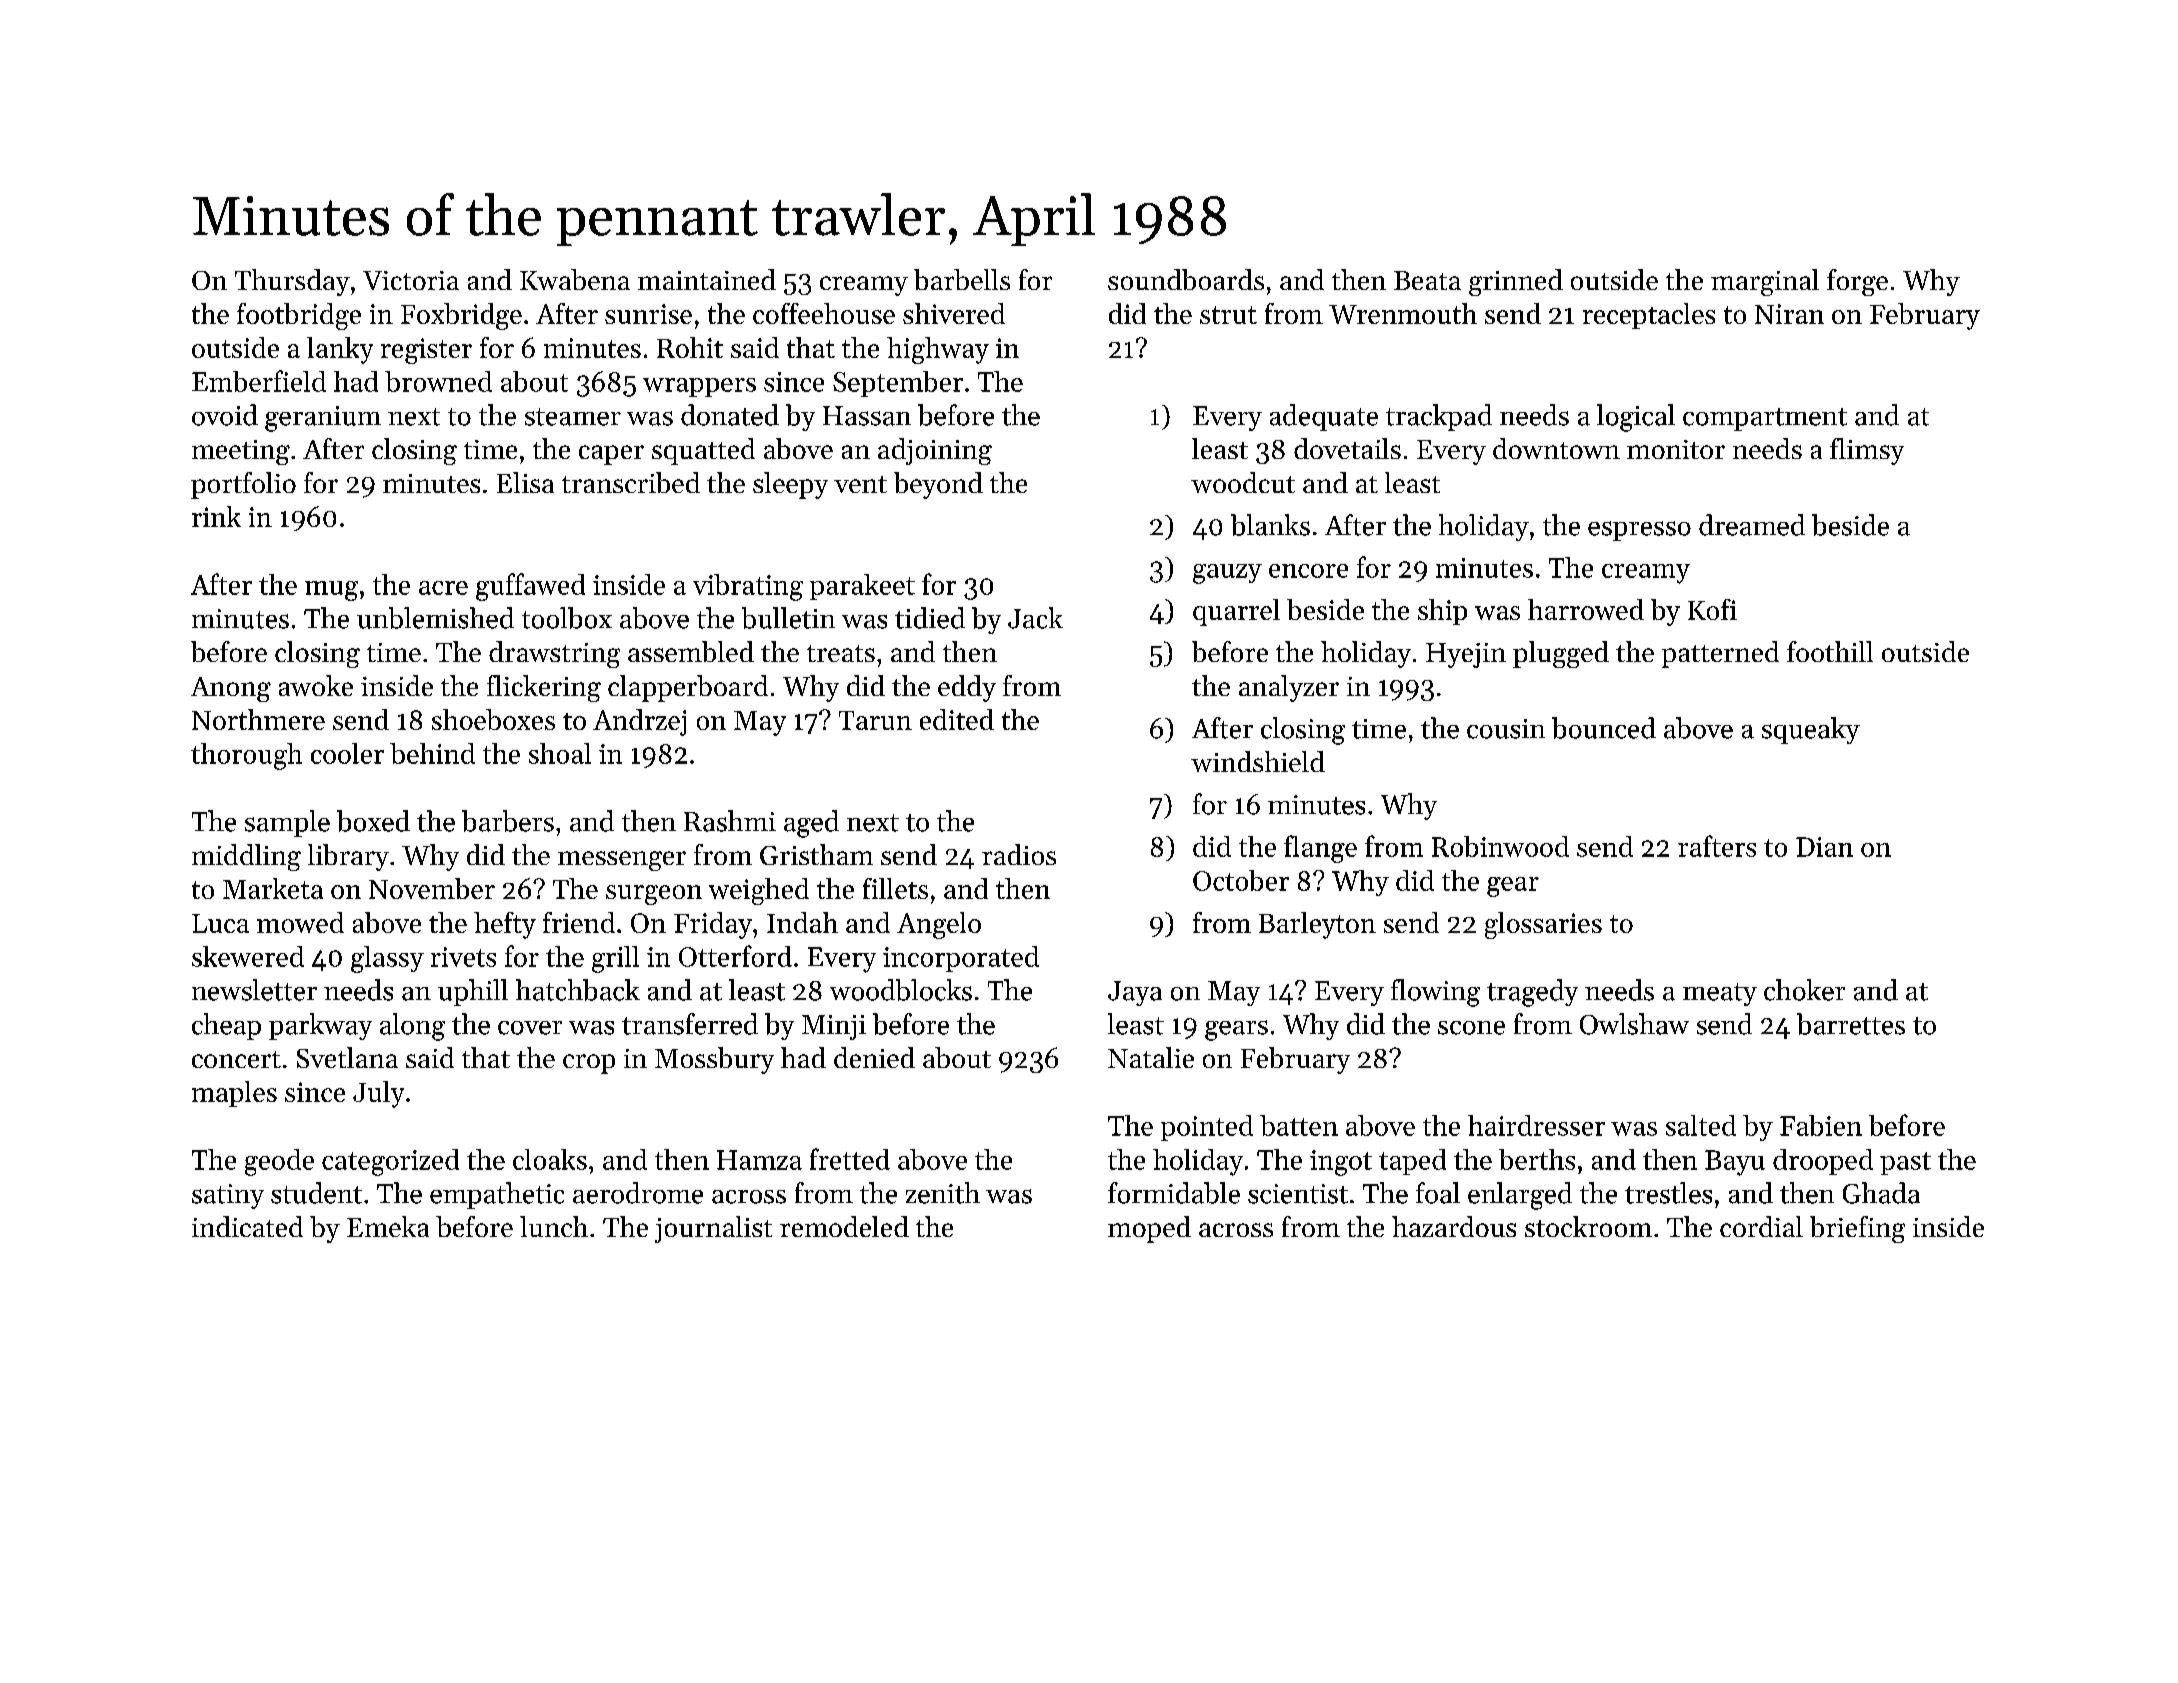 Image resolution: width=2178 pixels, height=1683 pixels. What do you see at coordinates (962, 279) in the page?
I see `barbells` at bounding box center [962, 279].
